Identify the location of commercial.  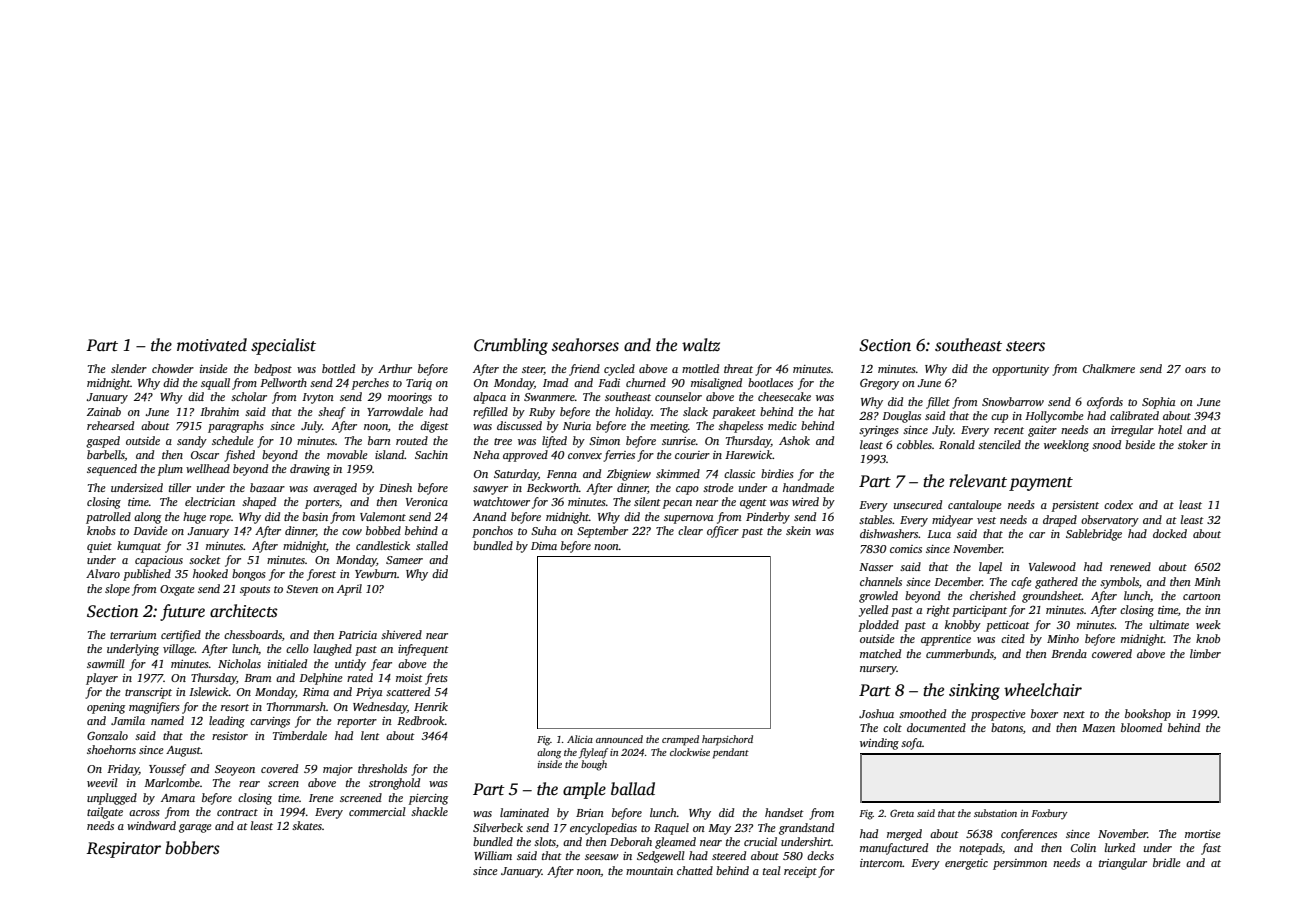
(377, 811).
